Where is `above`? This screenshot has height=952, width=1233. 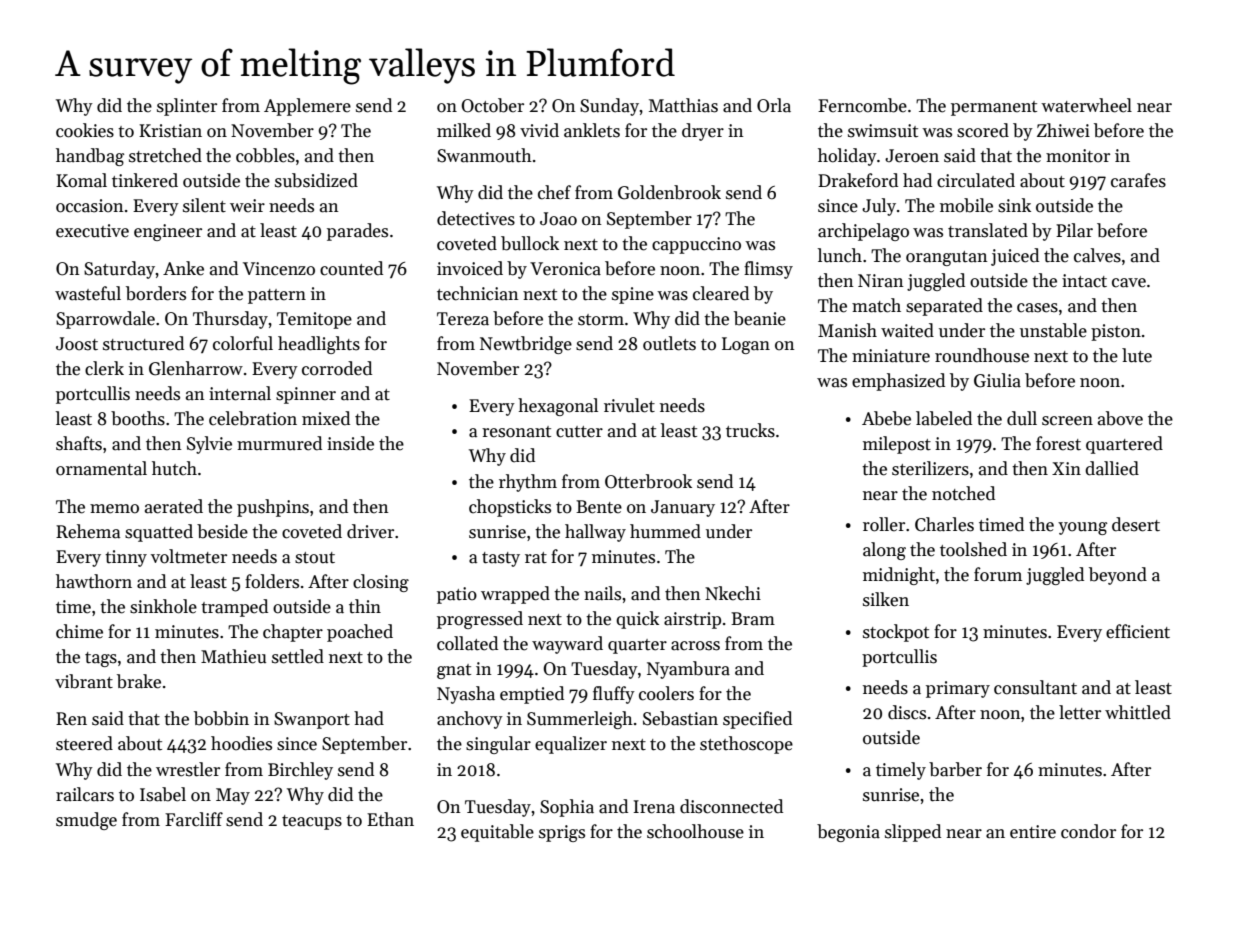 above is located at coordinates (1120, 418).
